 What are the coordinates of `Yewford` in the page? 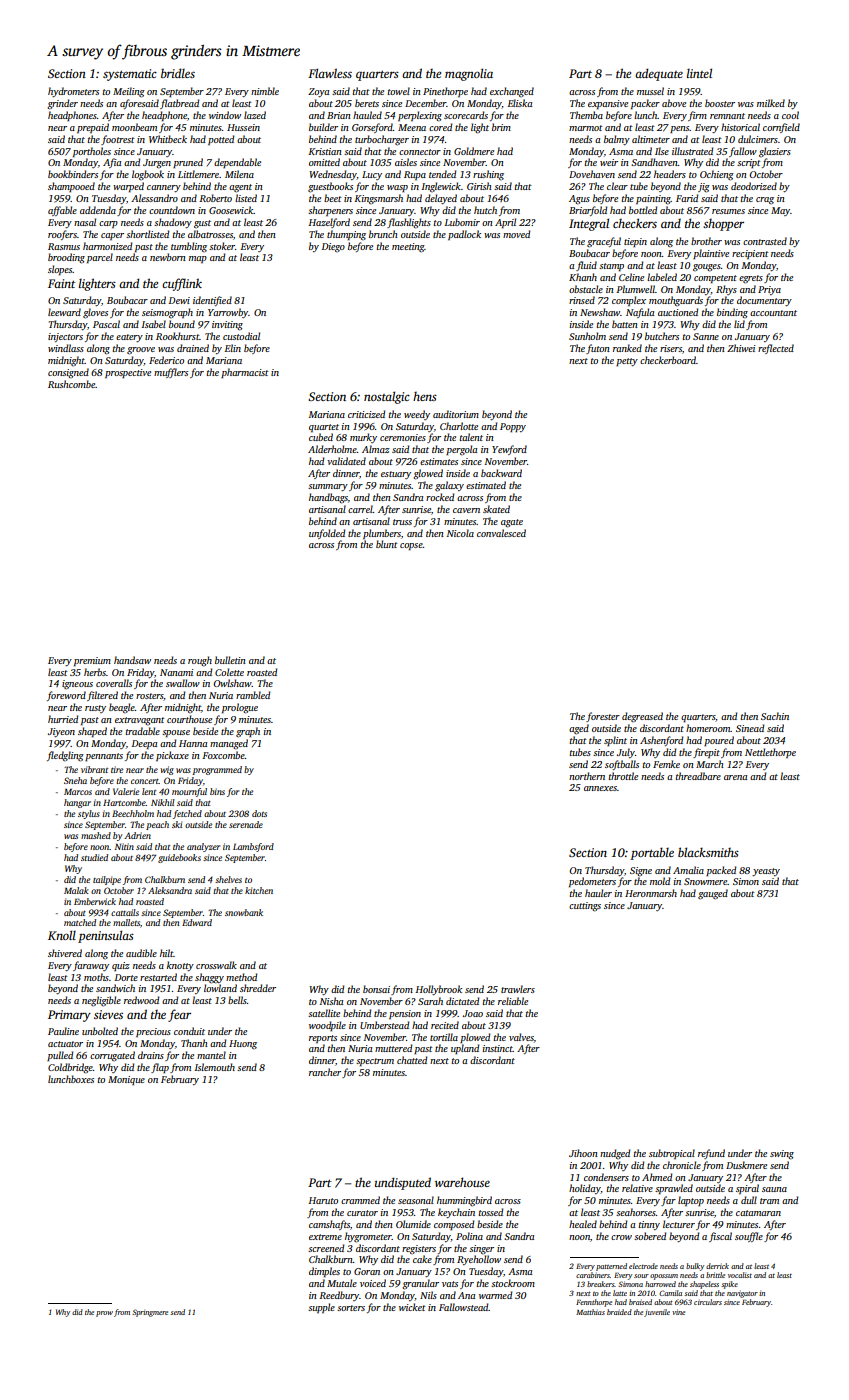 It's located at (509, 450).
